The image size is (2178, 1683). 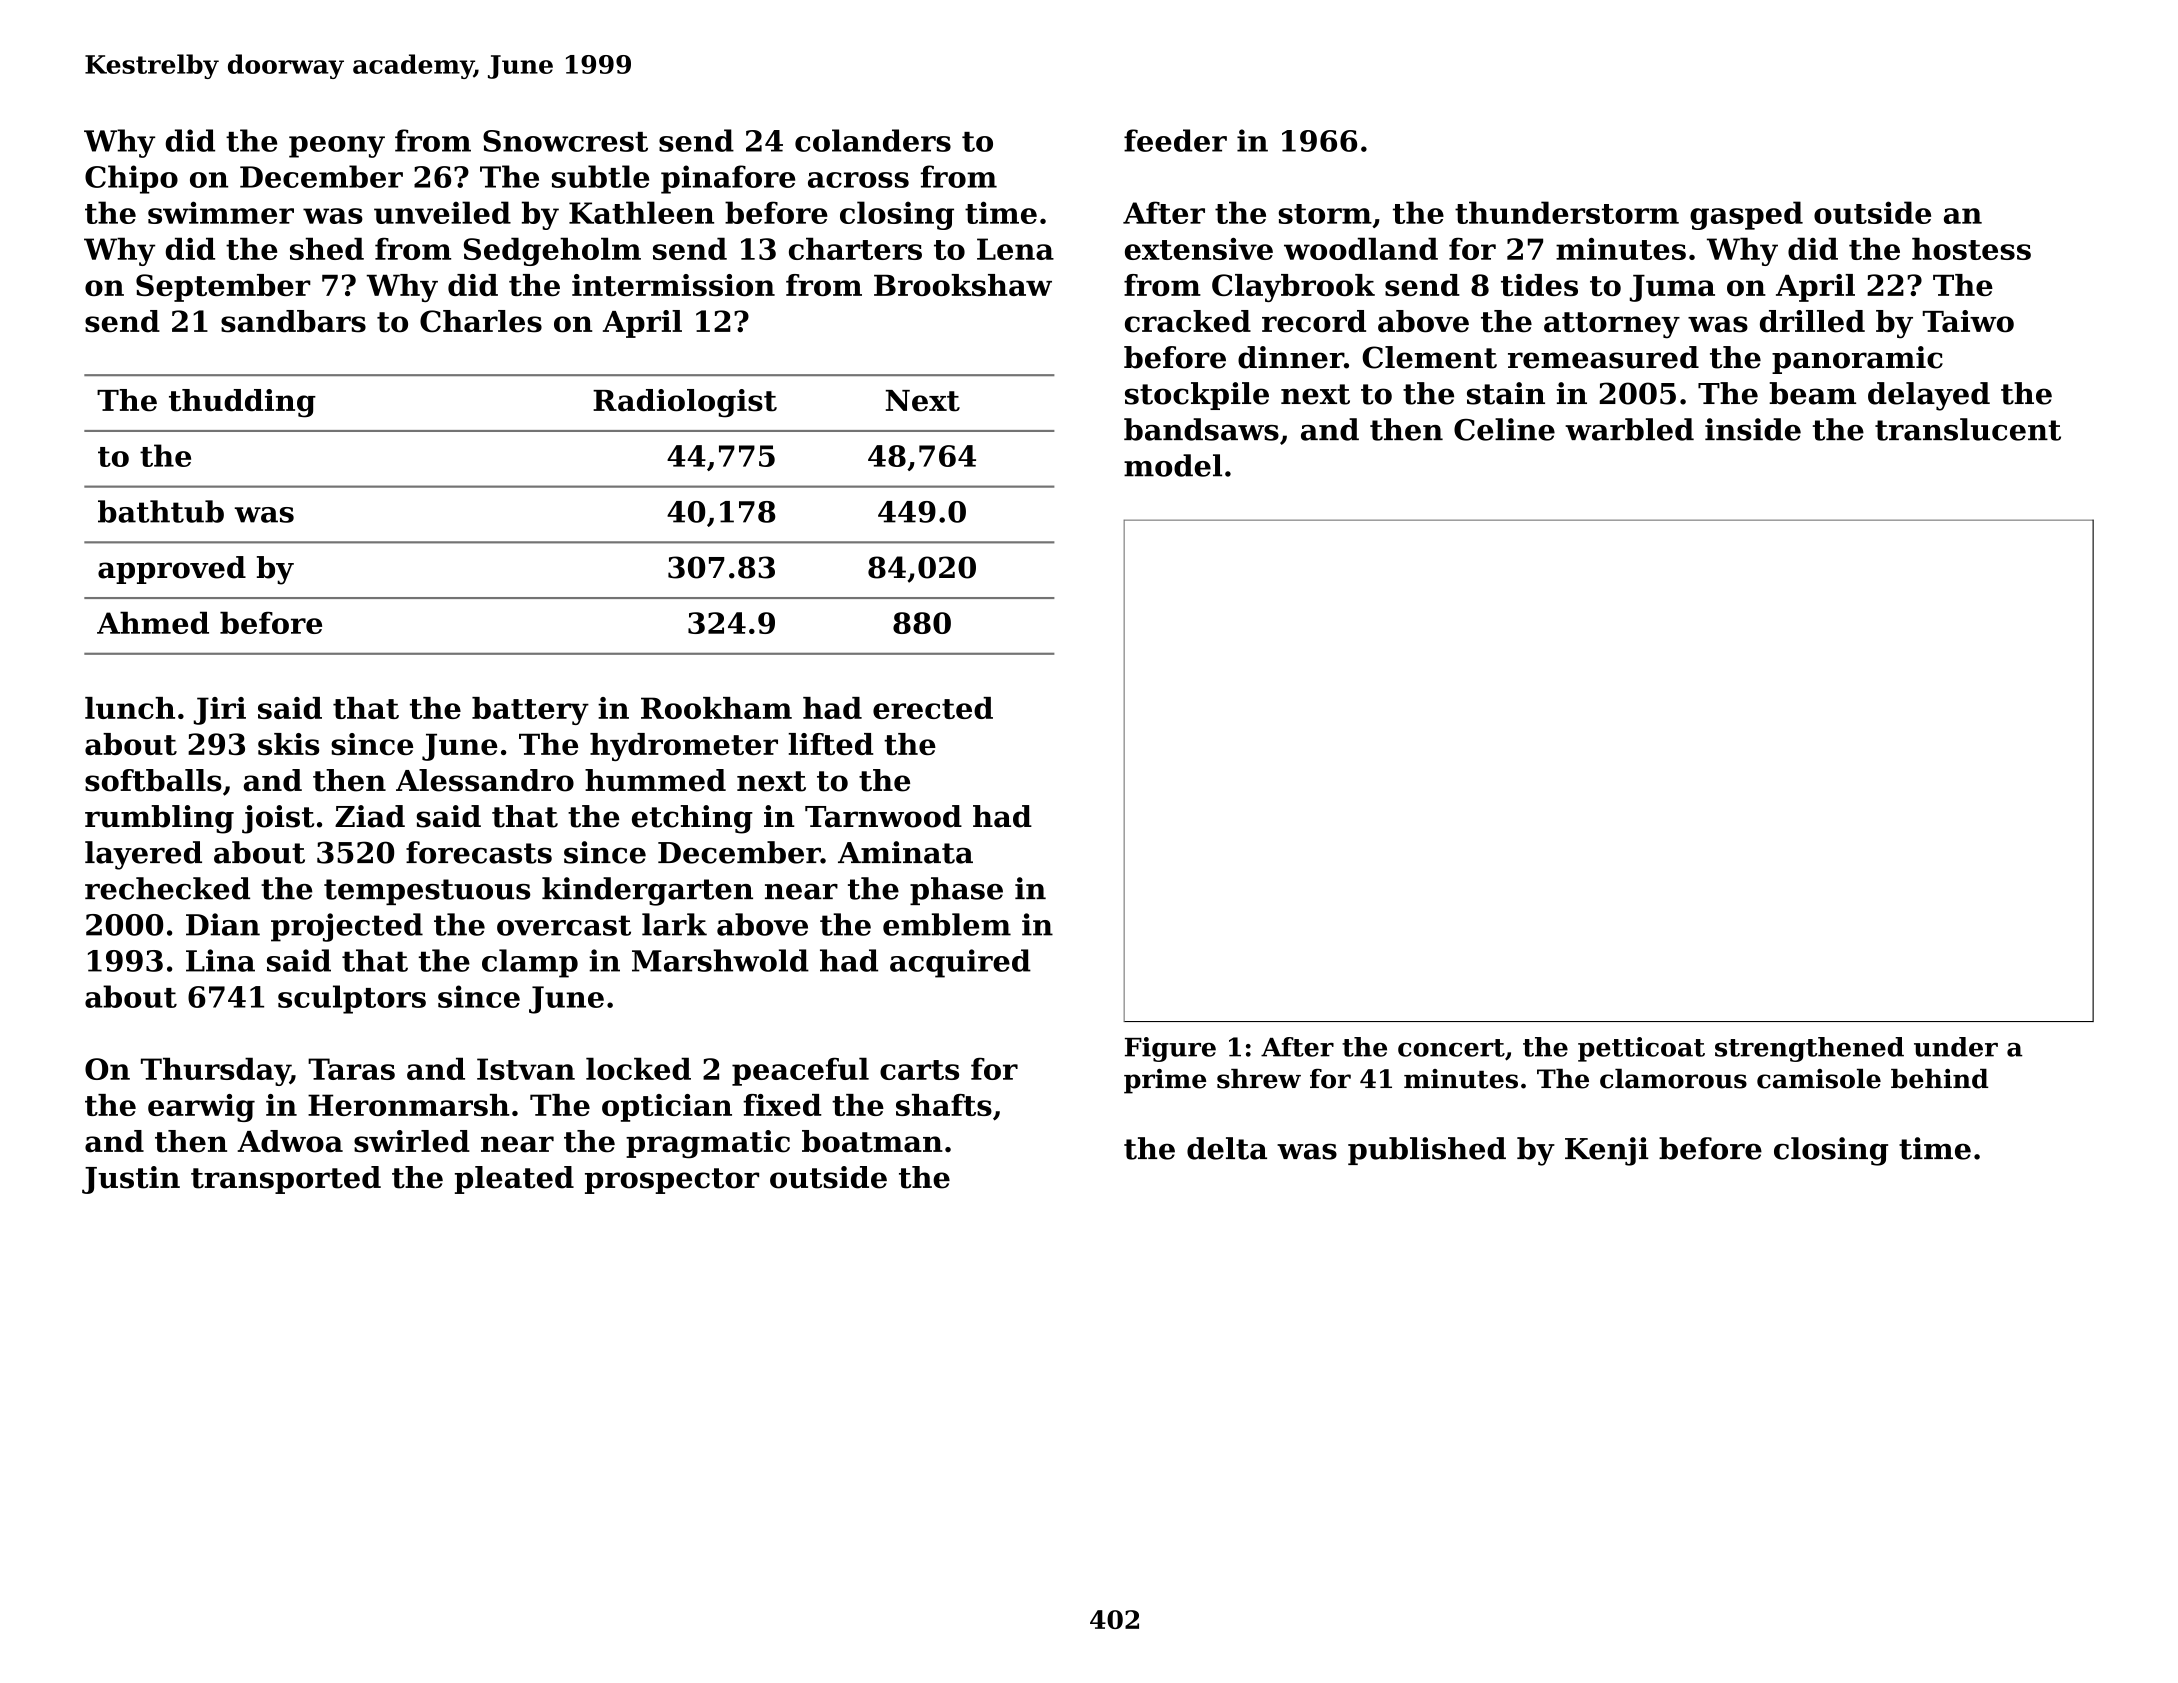 I want to click on Tarnwood, so click(x=883, y=816).
